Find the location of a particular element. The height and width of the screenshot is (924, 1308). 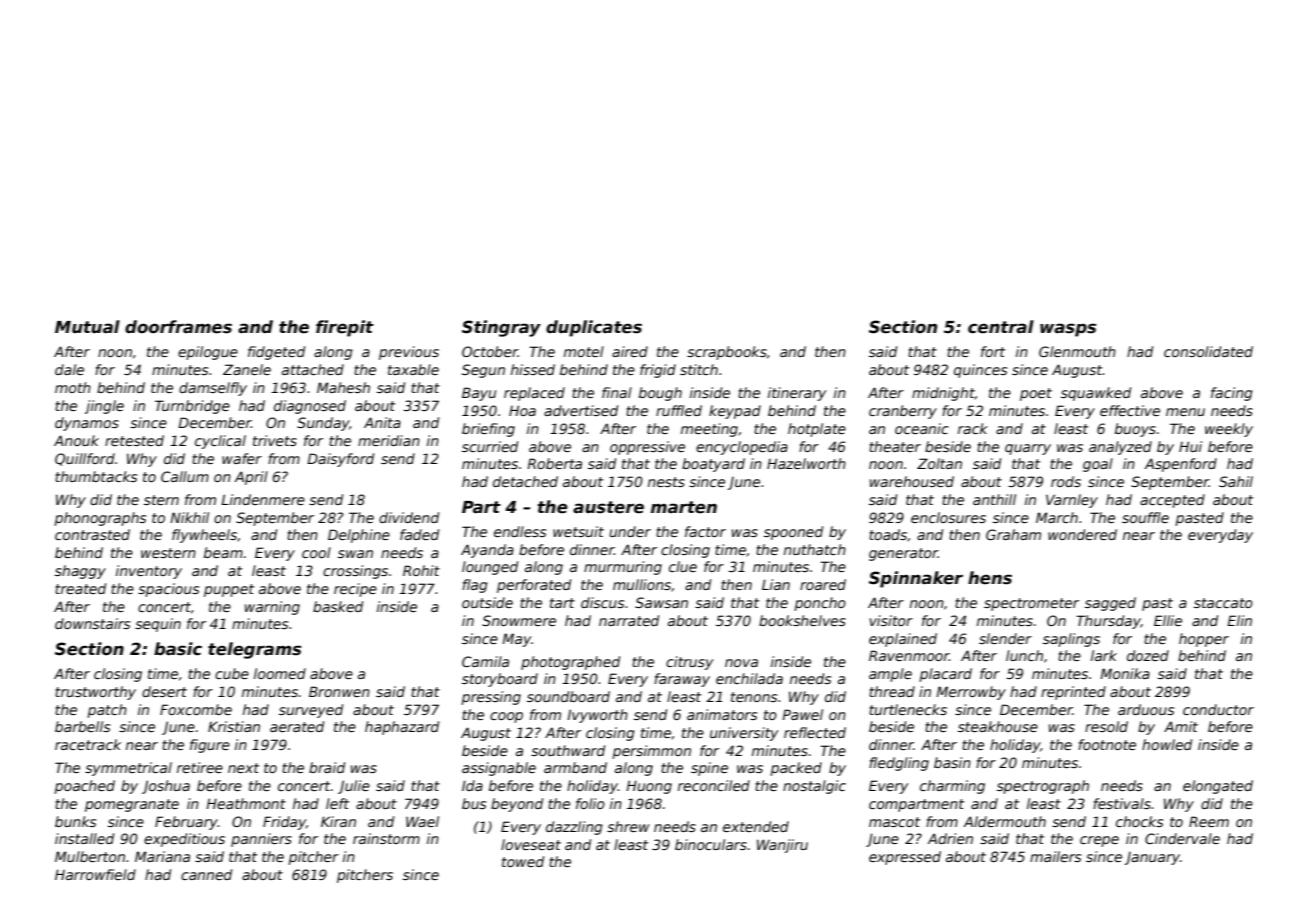

squawked is located at coordinates (1096, 394).
